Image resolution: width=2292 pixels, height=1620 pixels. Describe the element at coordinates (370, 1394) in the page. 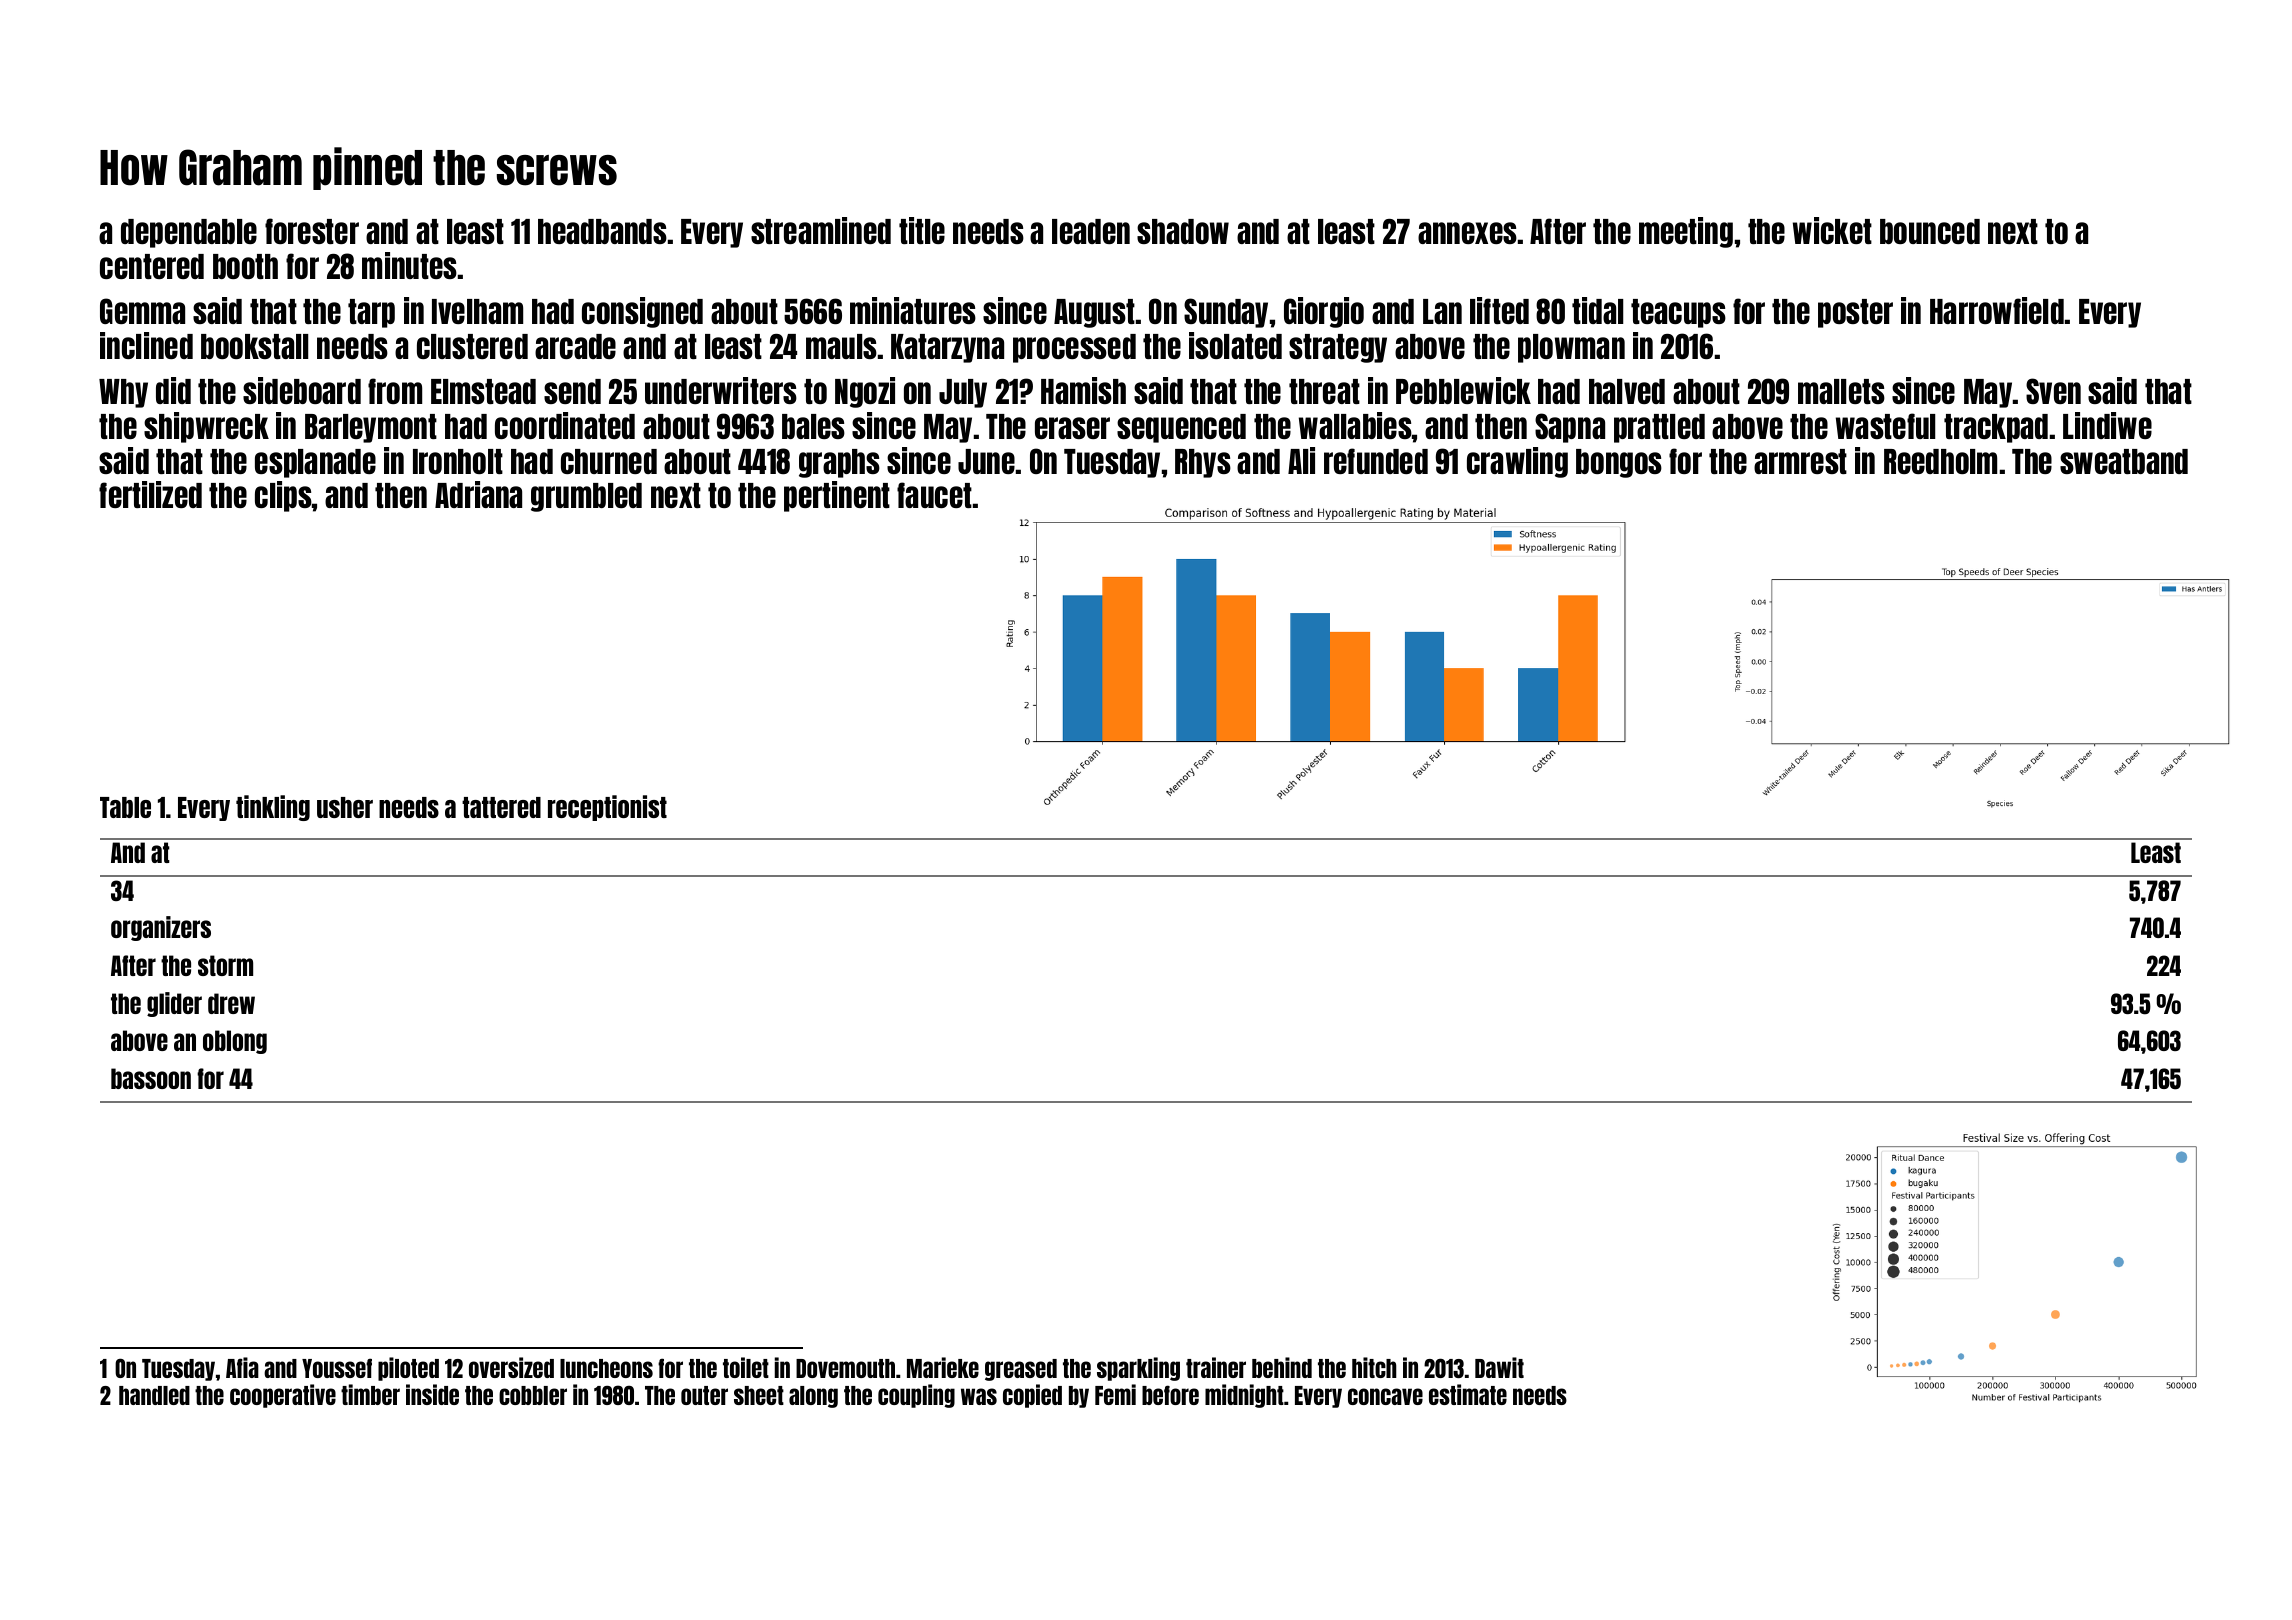

I see `timber` at that location.
